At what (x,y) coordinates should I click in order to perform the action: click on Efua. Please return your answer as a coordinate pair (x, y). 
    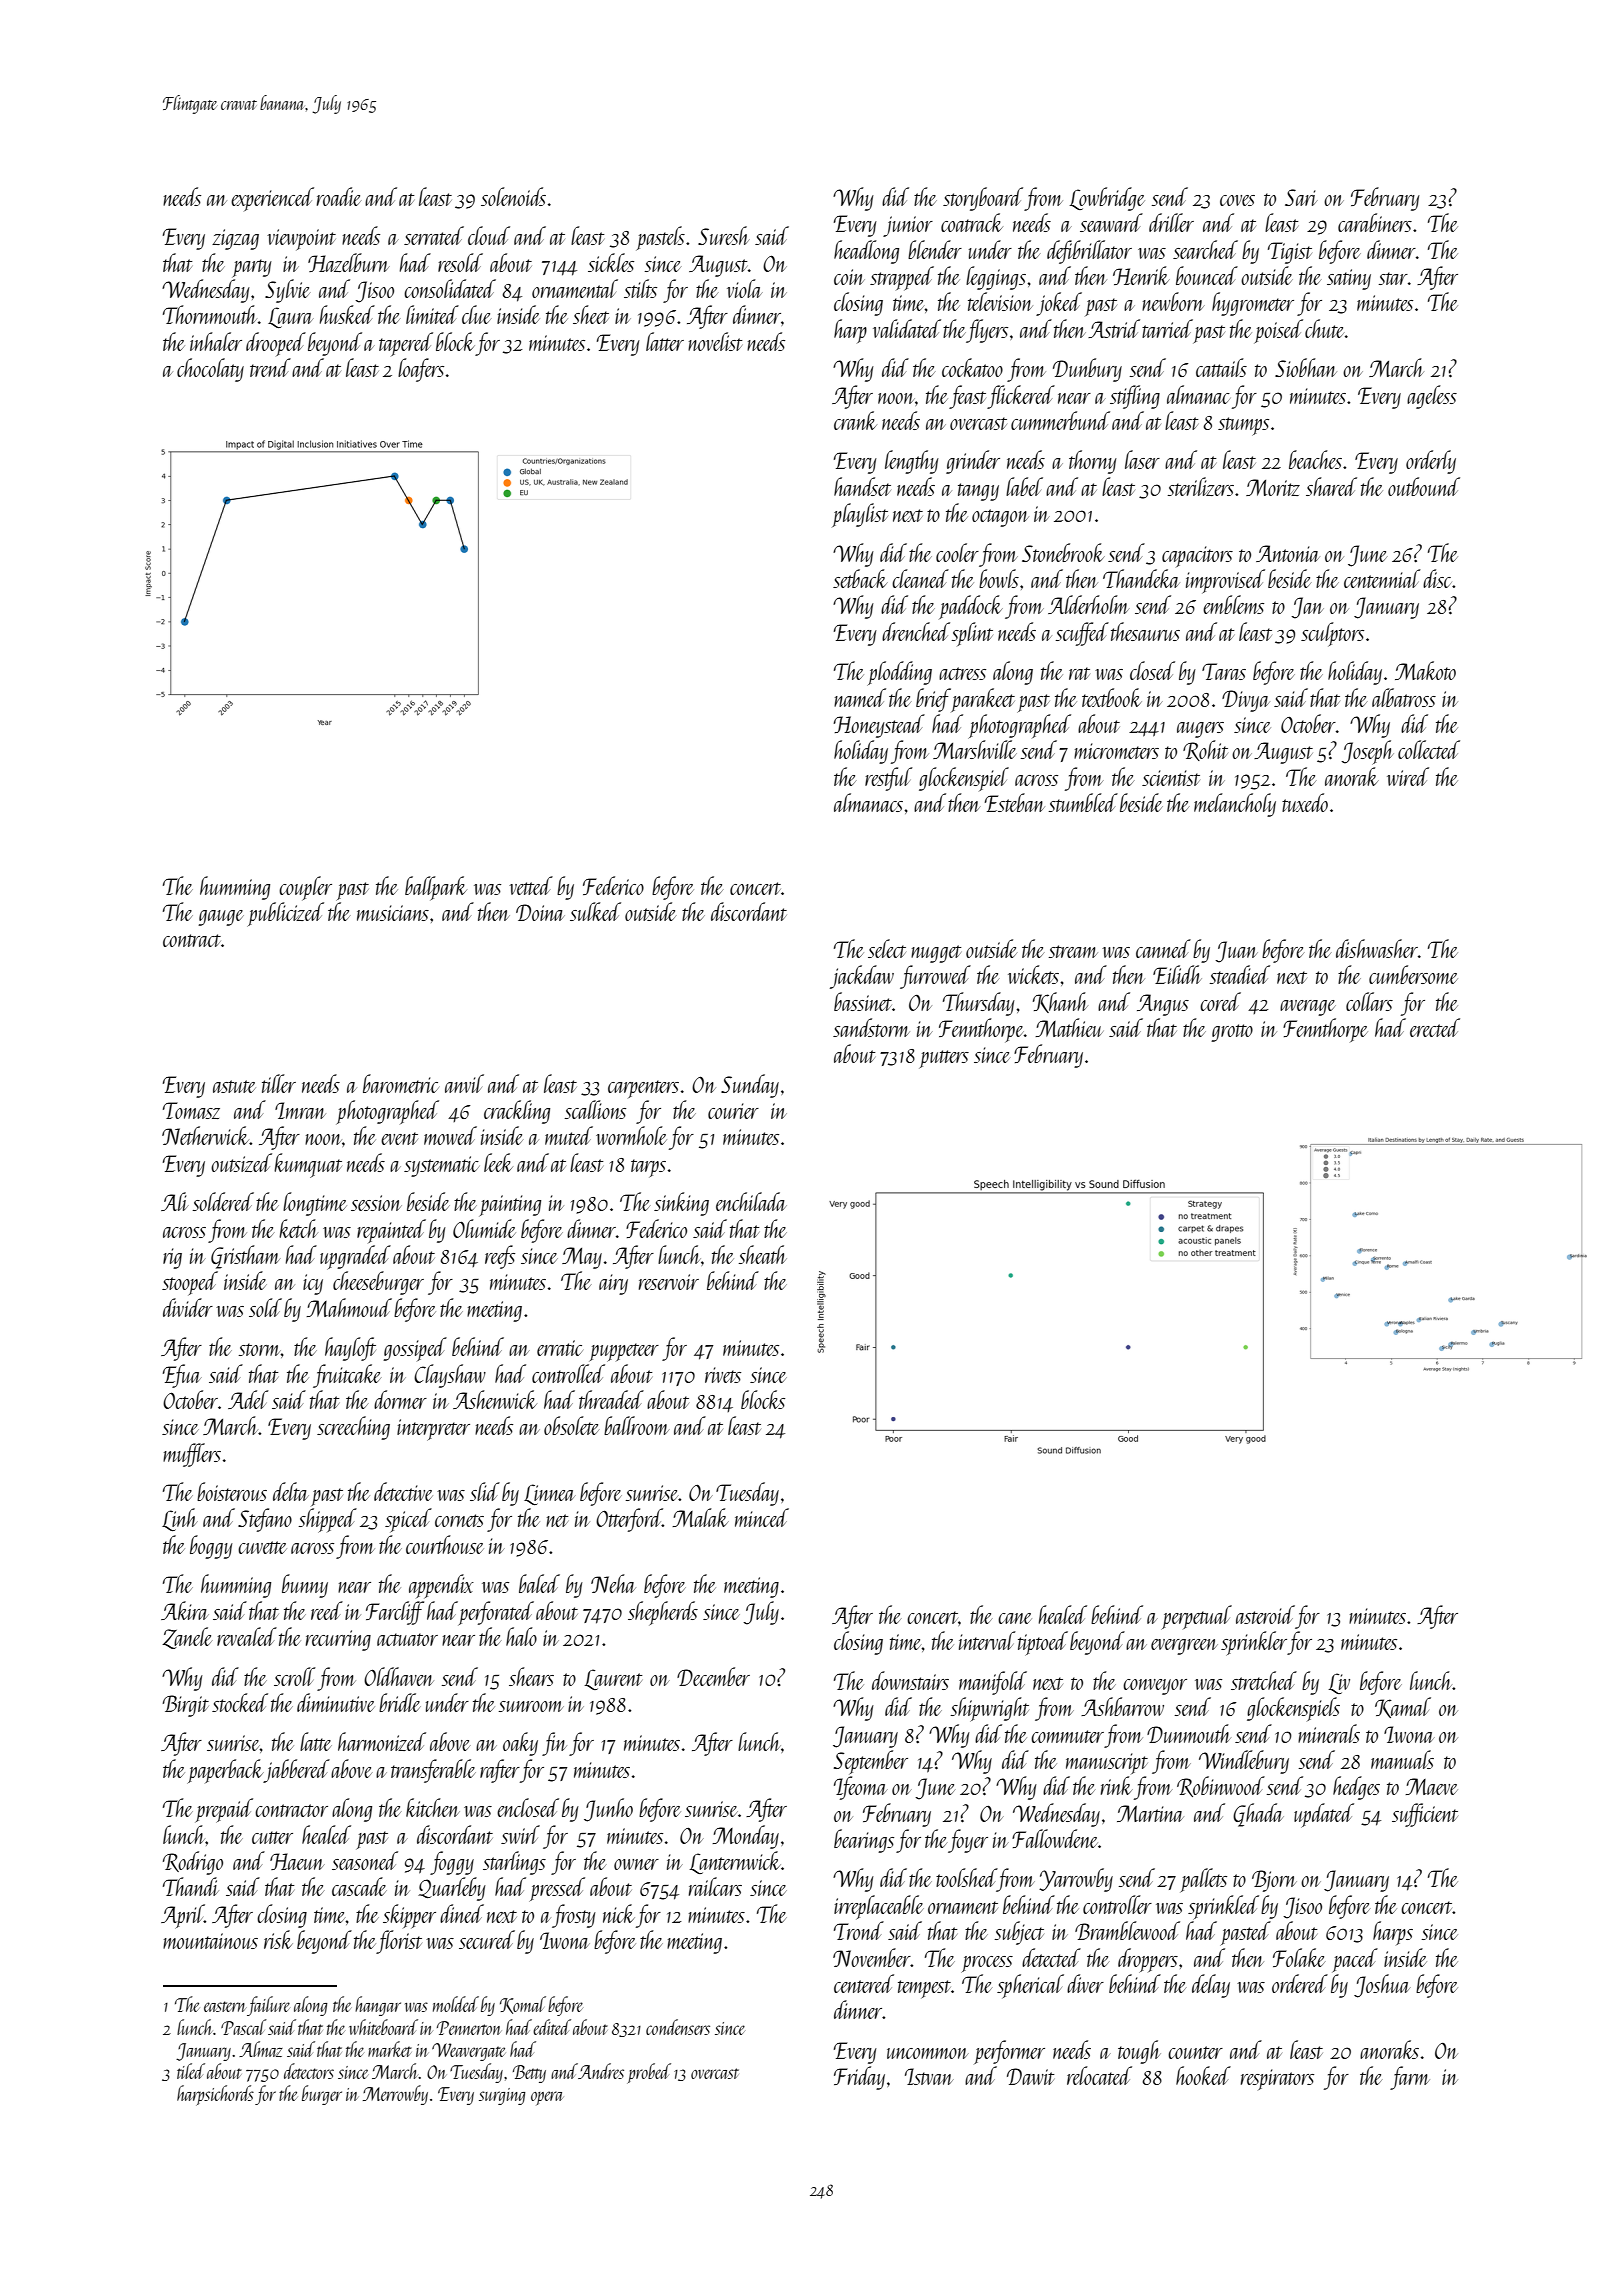
    Looking at the image, I should click on (182, 1376).
